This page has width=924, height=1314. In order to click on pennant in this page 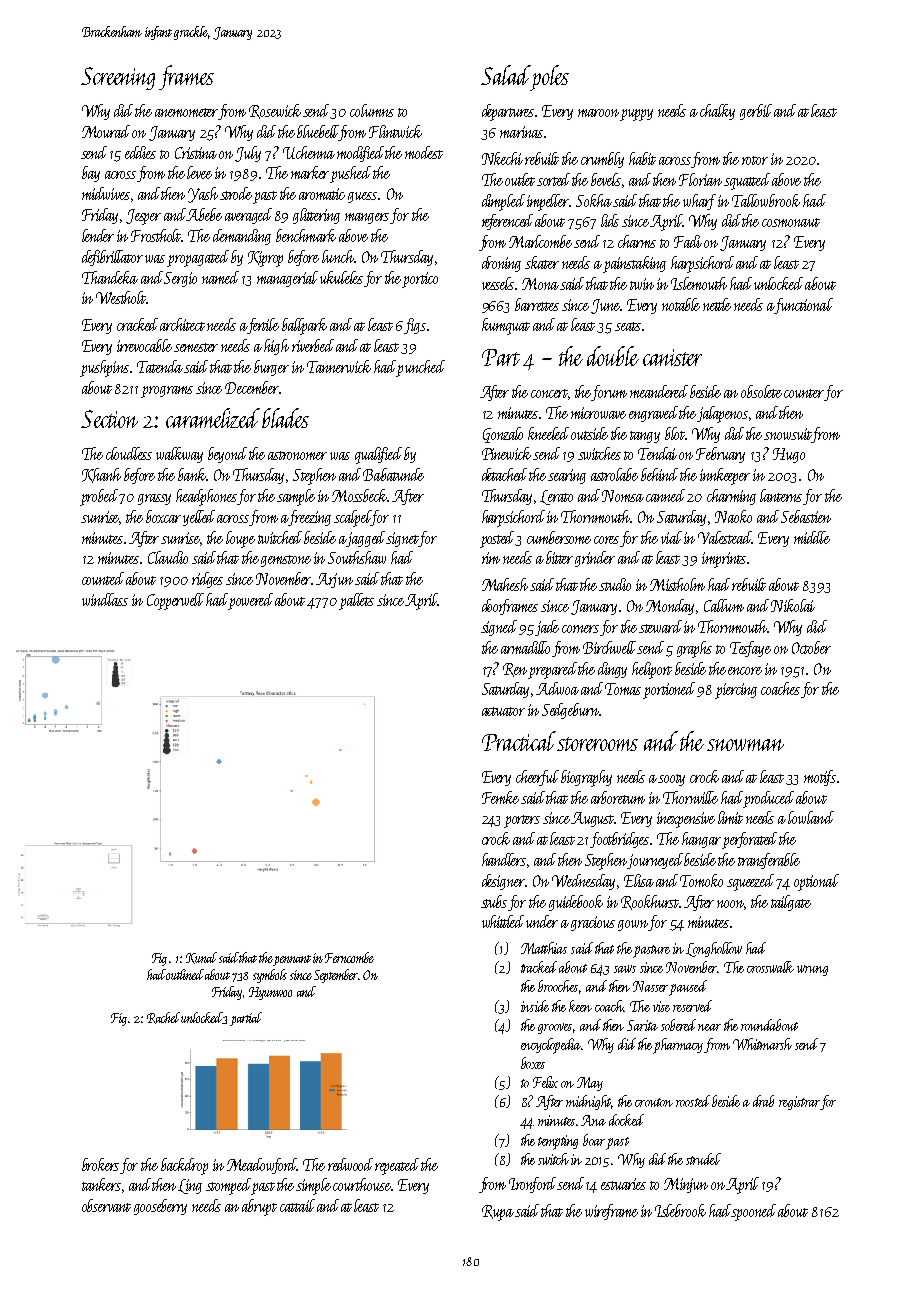, I will do `click(292, 960)`.
